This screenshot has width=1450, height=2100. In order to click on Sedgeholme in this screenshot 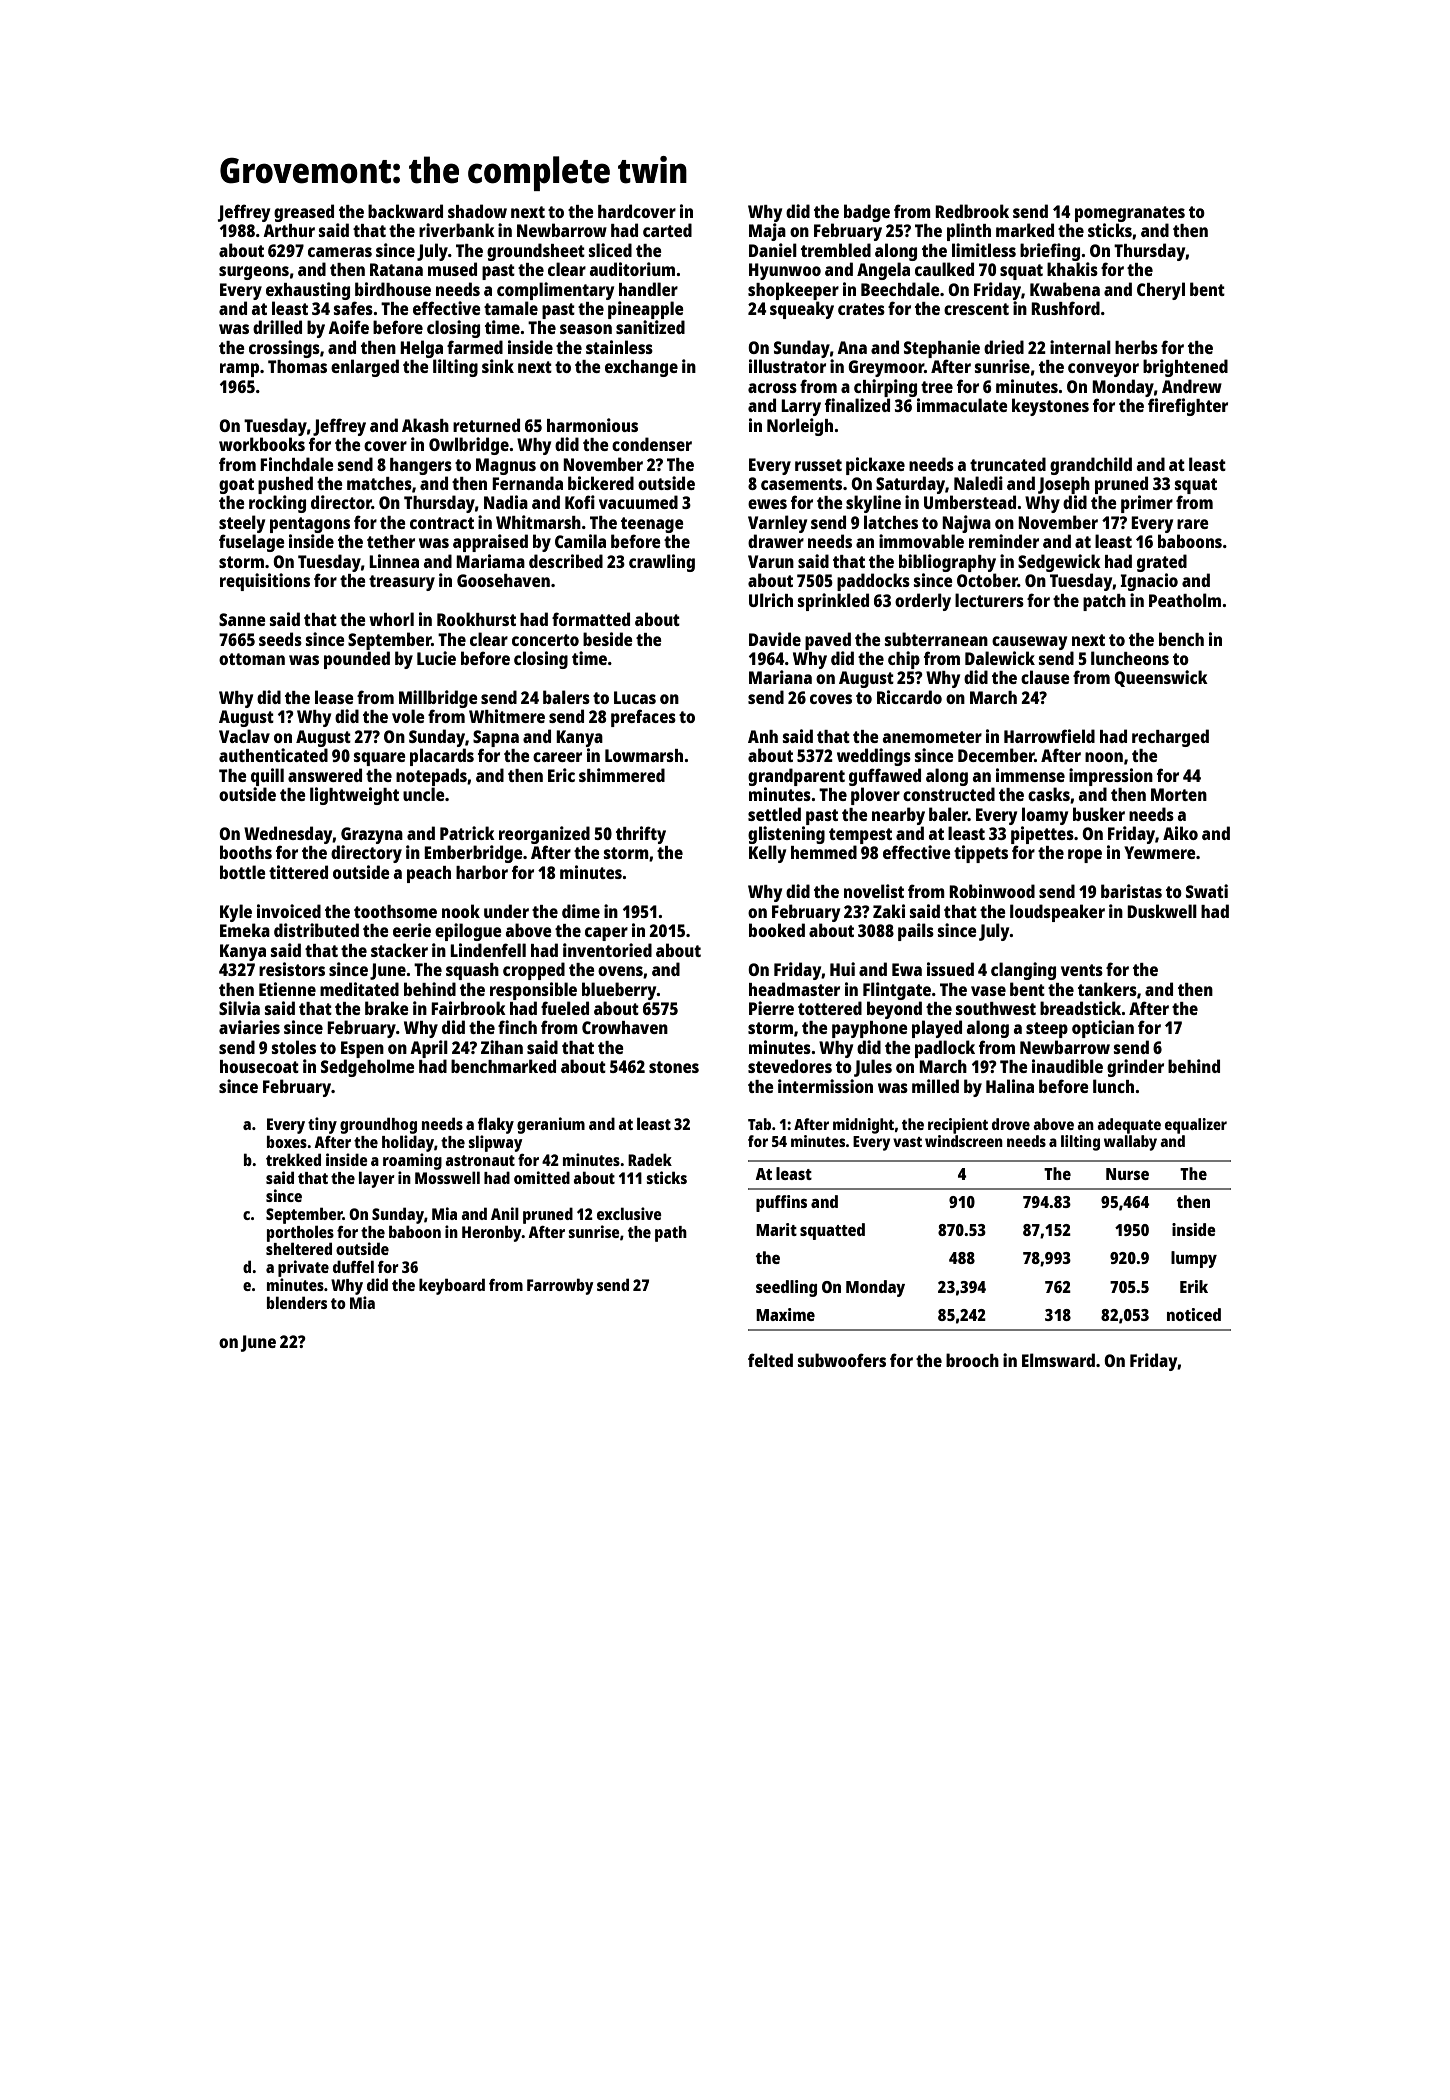, I will do `click(368, 1068)`.
